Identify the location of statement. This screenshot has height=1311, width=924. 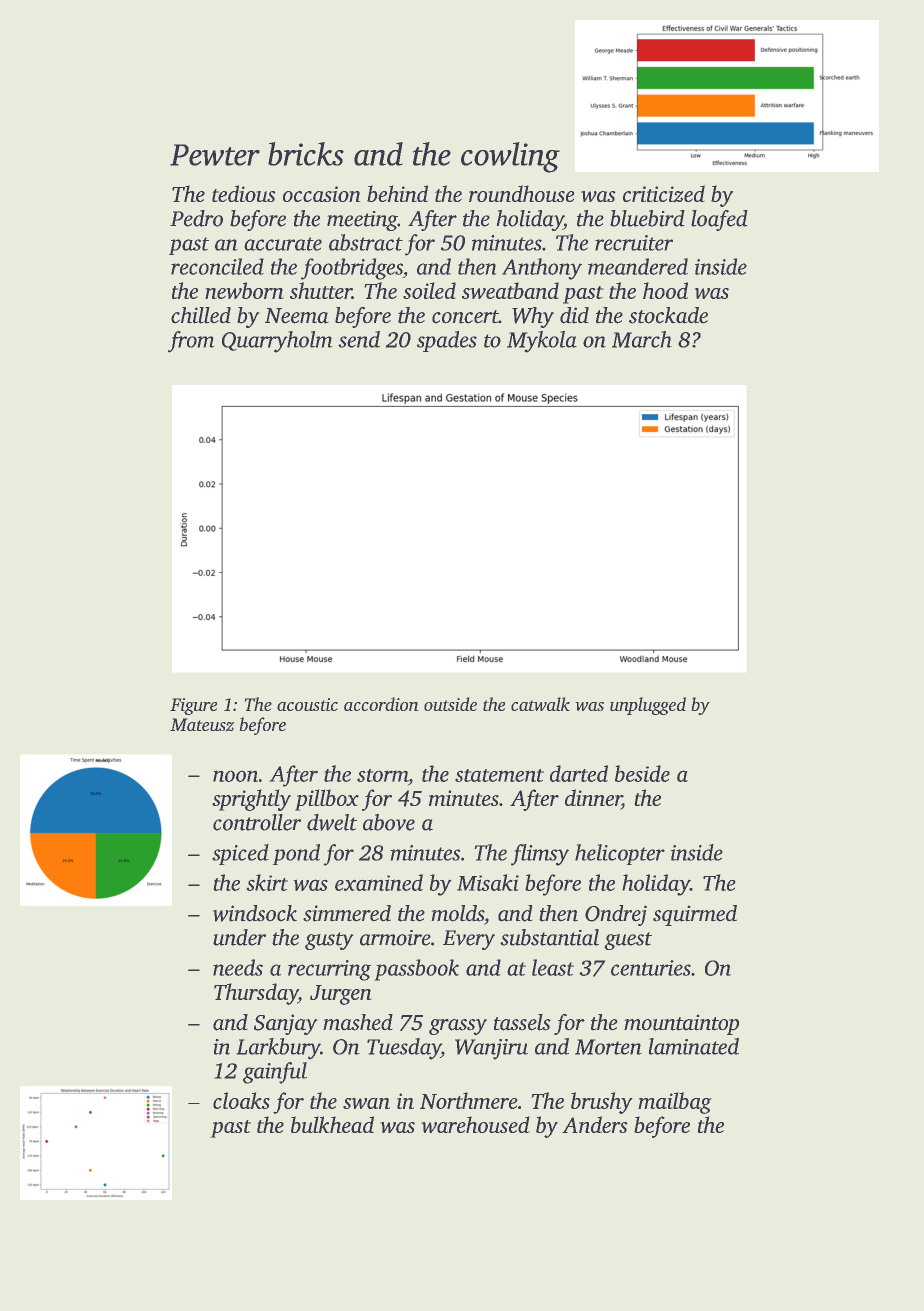
(499, 775).
